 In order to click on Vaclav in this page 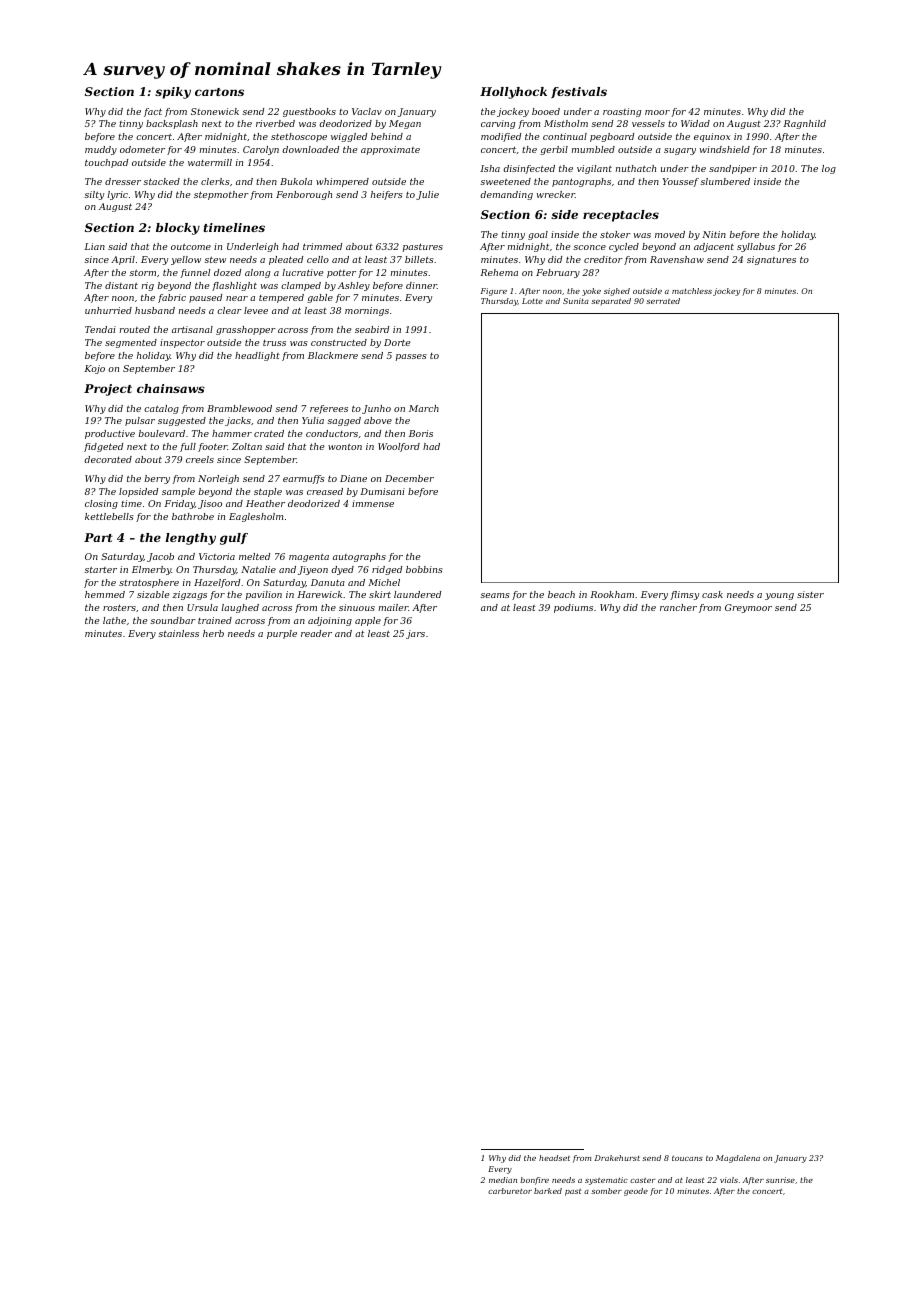, I will do `click(367, 111)`.
